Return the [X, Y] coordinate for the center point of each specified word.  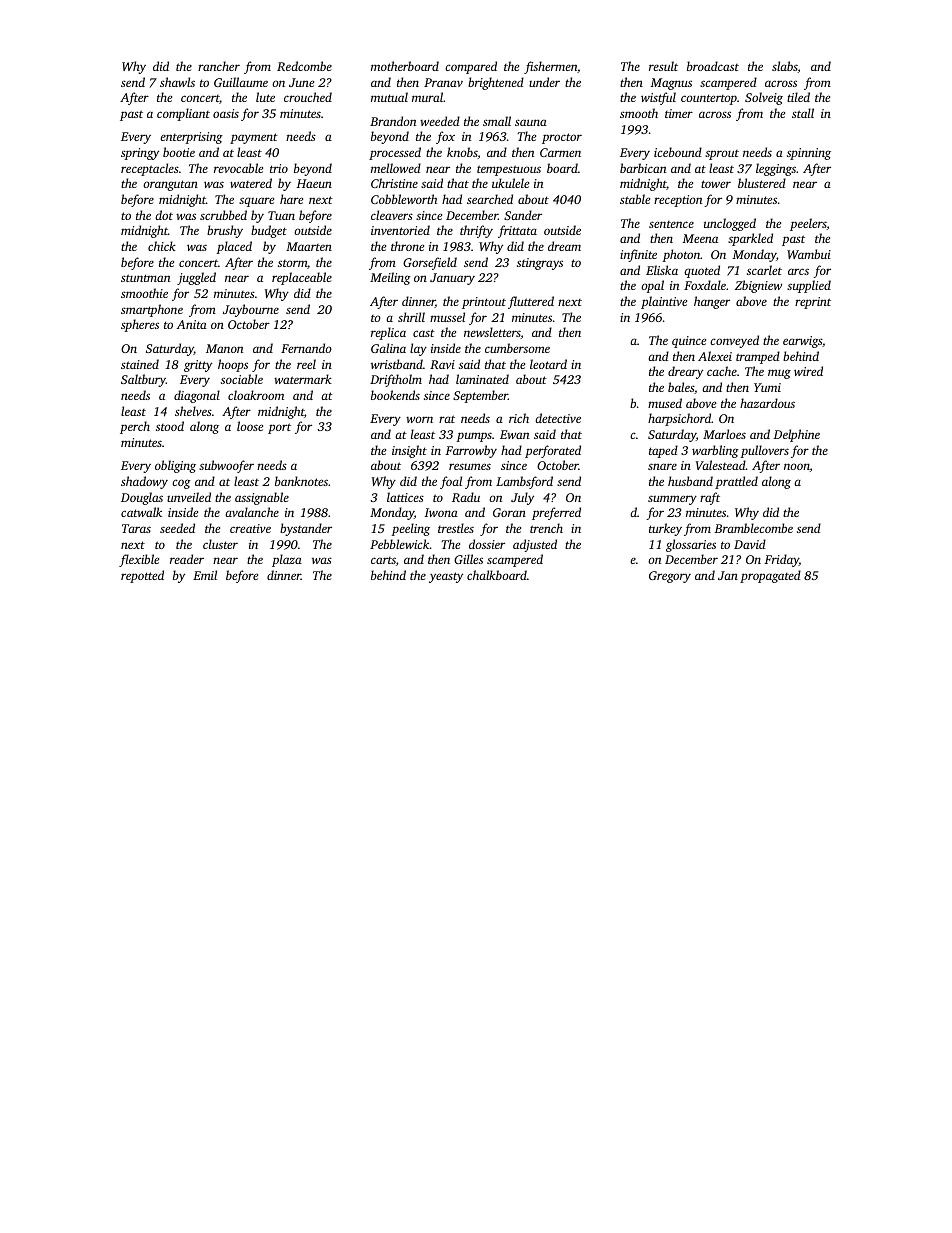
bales [681, 387]
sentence [671, 224]
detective [558, 418]
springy [140, 154]
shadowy [144, 482]
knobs [462, 152]
